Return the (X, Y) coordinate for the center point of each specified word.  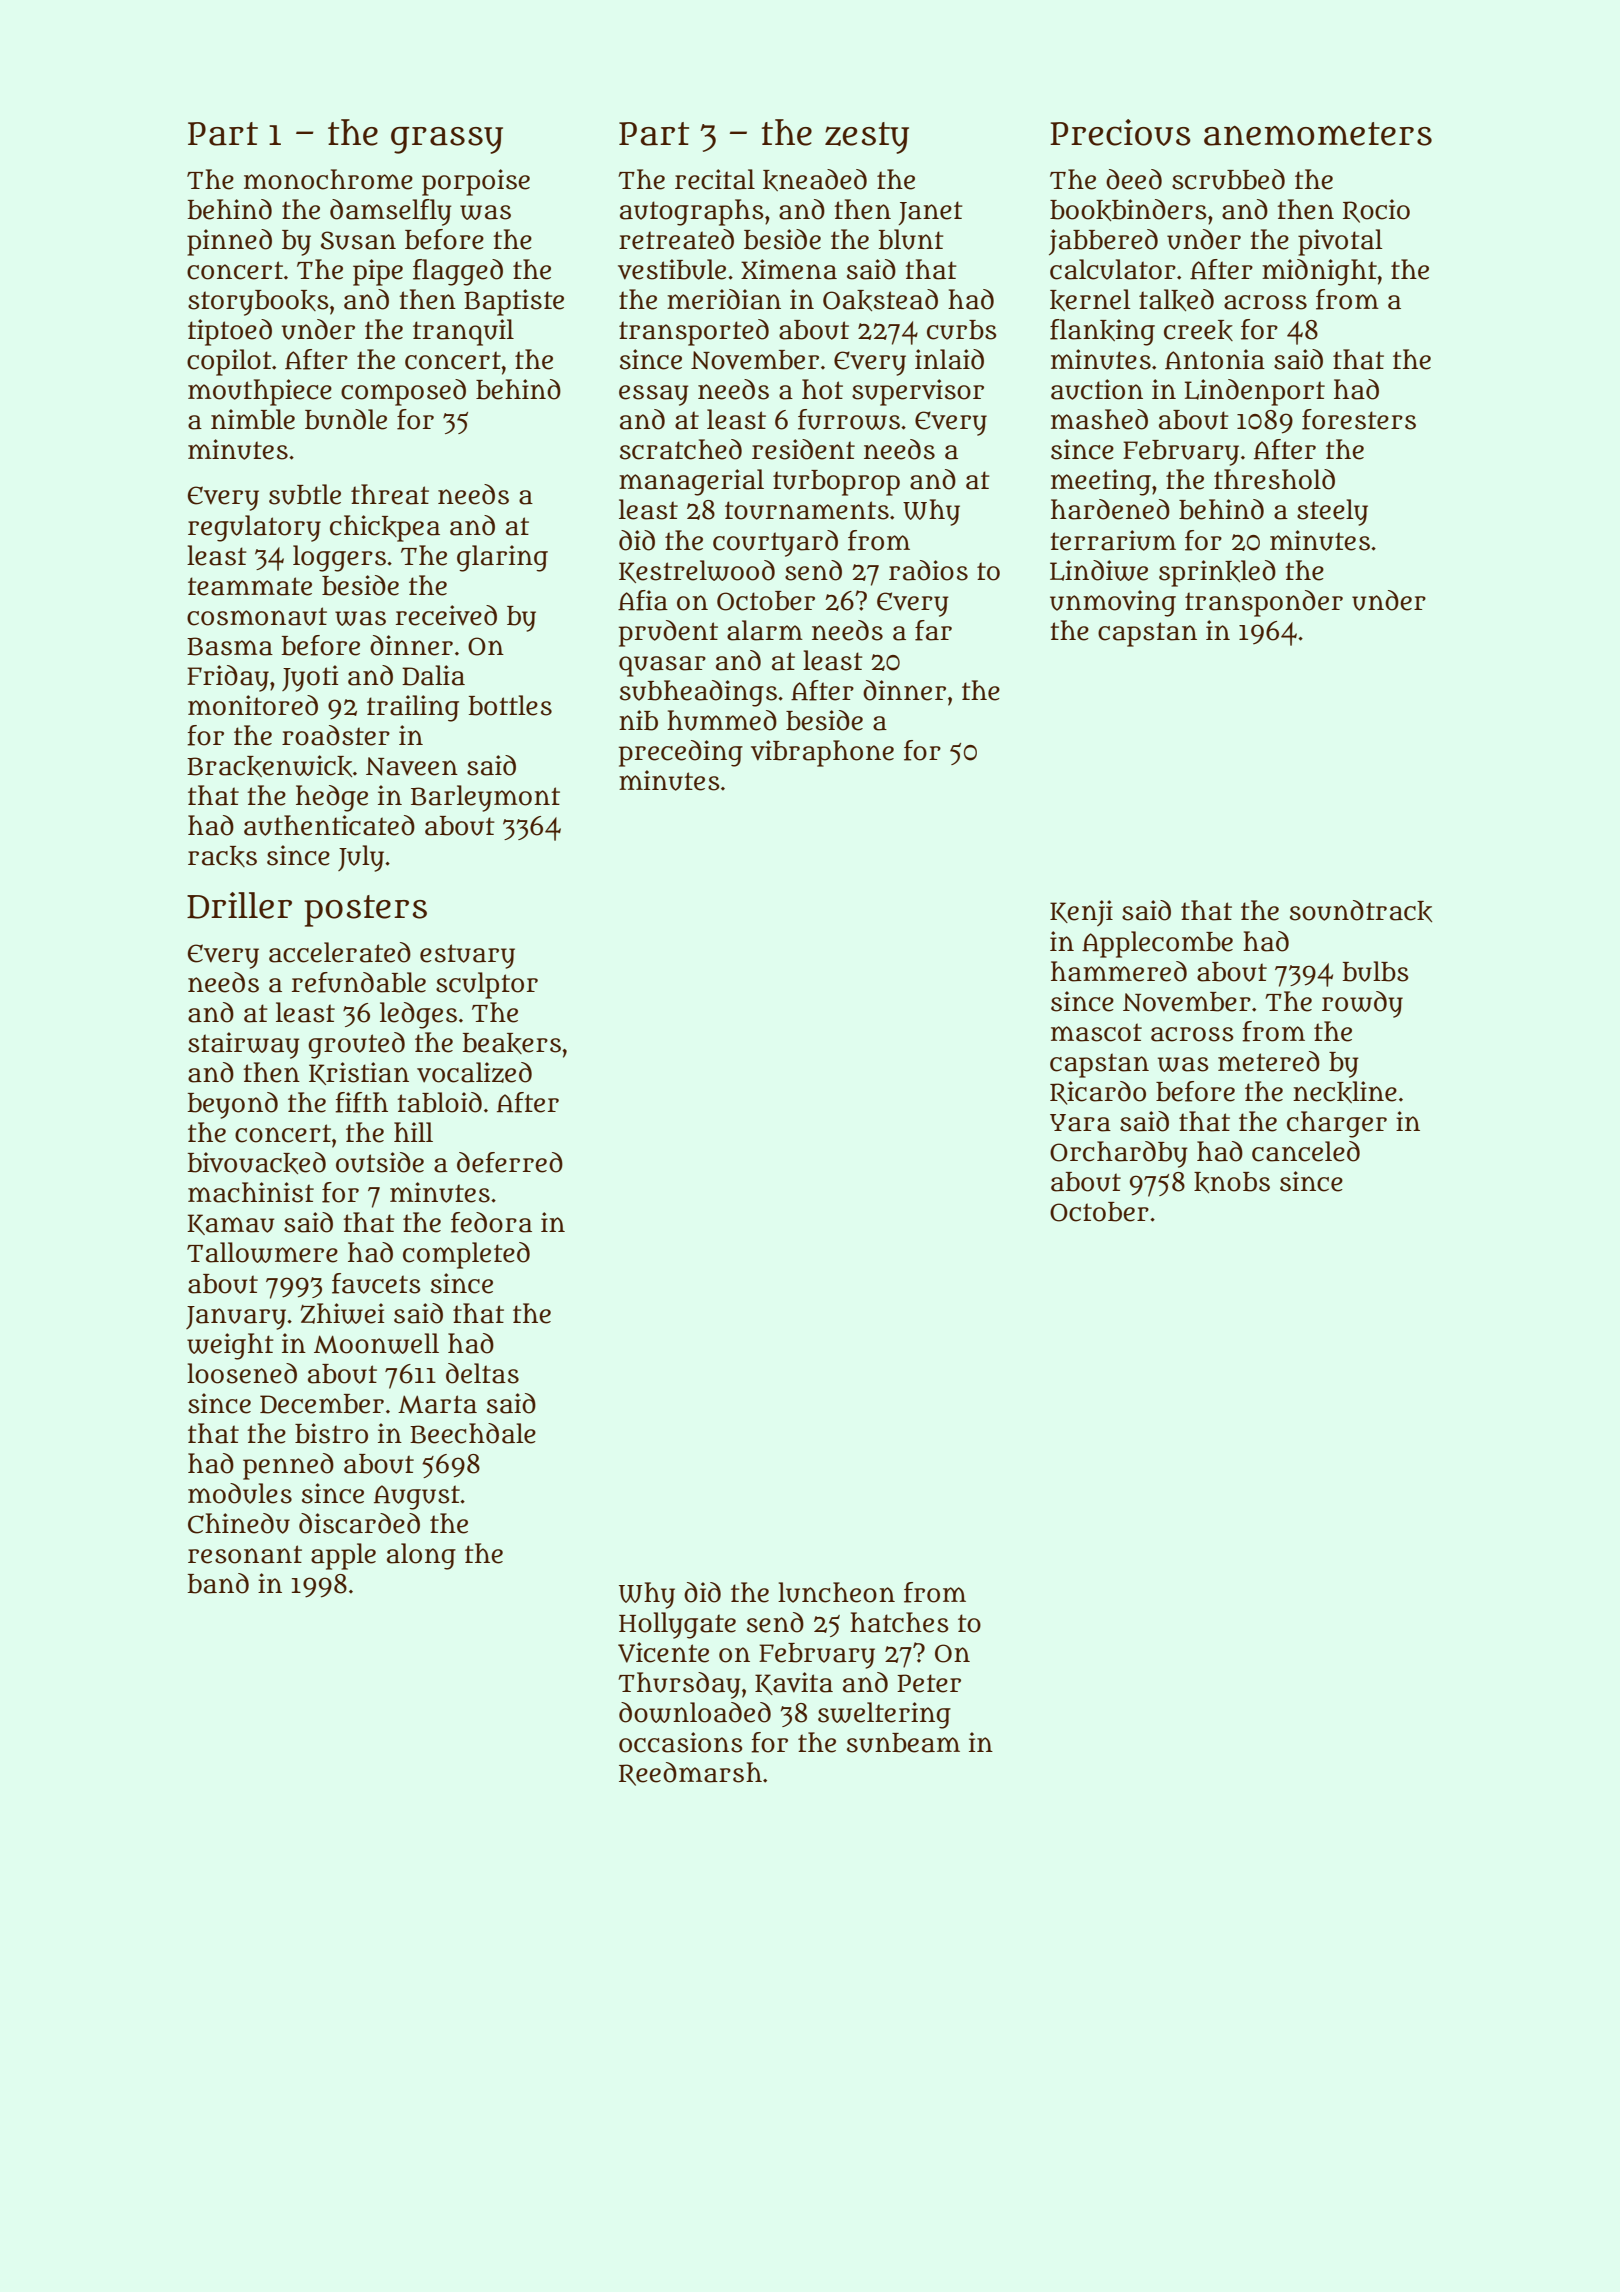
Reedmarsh (690, 1774)
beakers (512, 1043)
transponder (1264, 603)
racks (222, 856)
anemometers (1318, 134)
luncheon (836, 1592)
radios (928, 570)
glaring (502, 558)
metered (1269, 1061)
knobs (1232, 1182)
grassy (447, 140)
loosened (242, 1373)
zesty (867, 138)
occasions (681, 1742)
